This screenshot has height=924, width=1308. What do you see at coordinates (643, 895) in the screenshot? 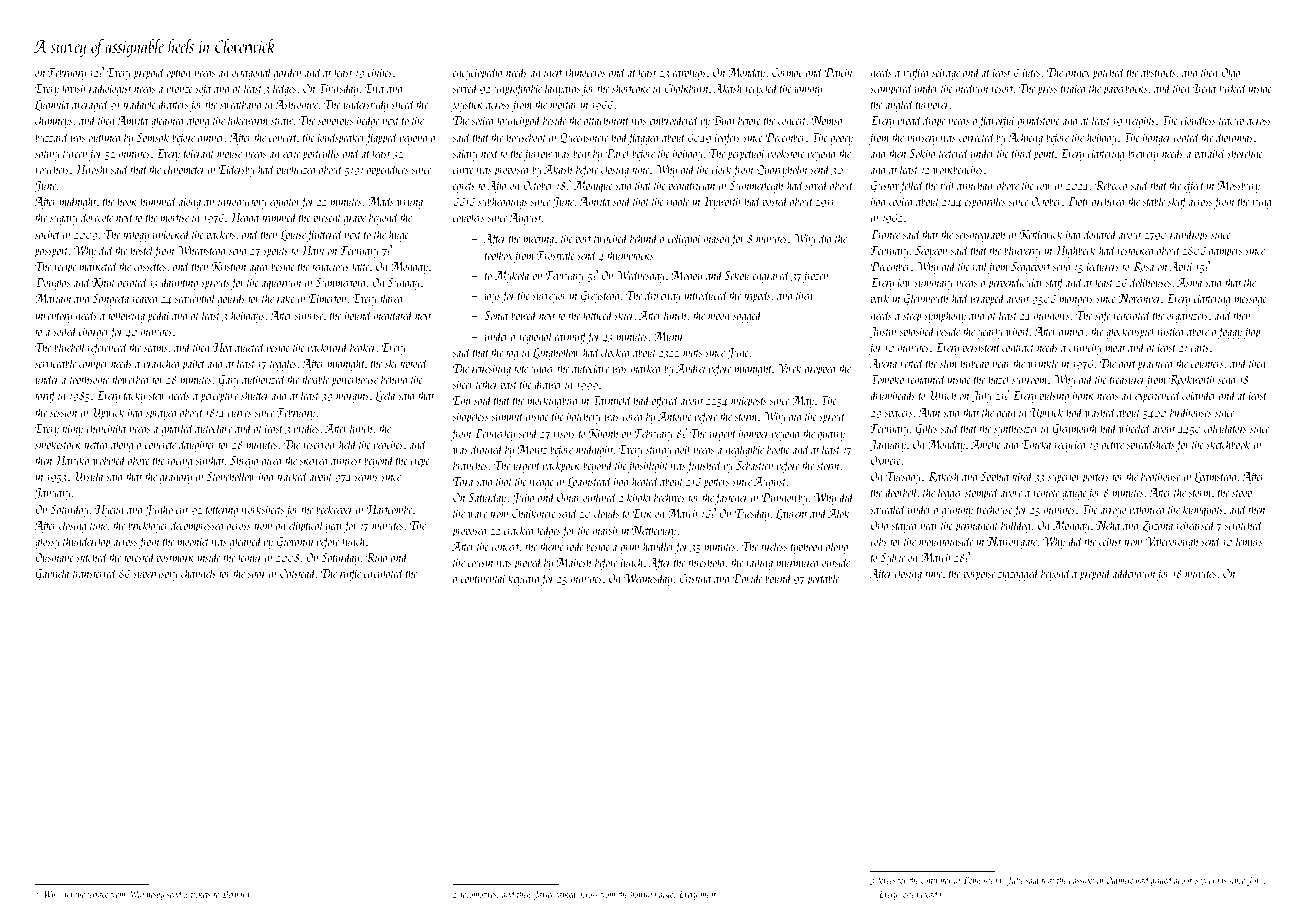
I see `howling` at bounding box center [643, 895].
